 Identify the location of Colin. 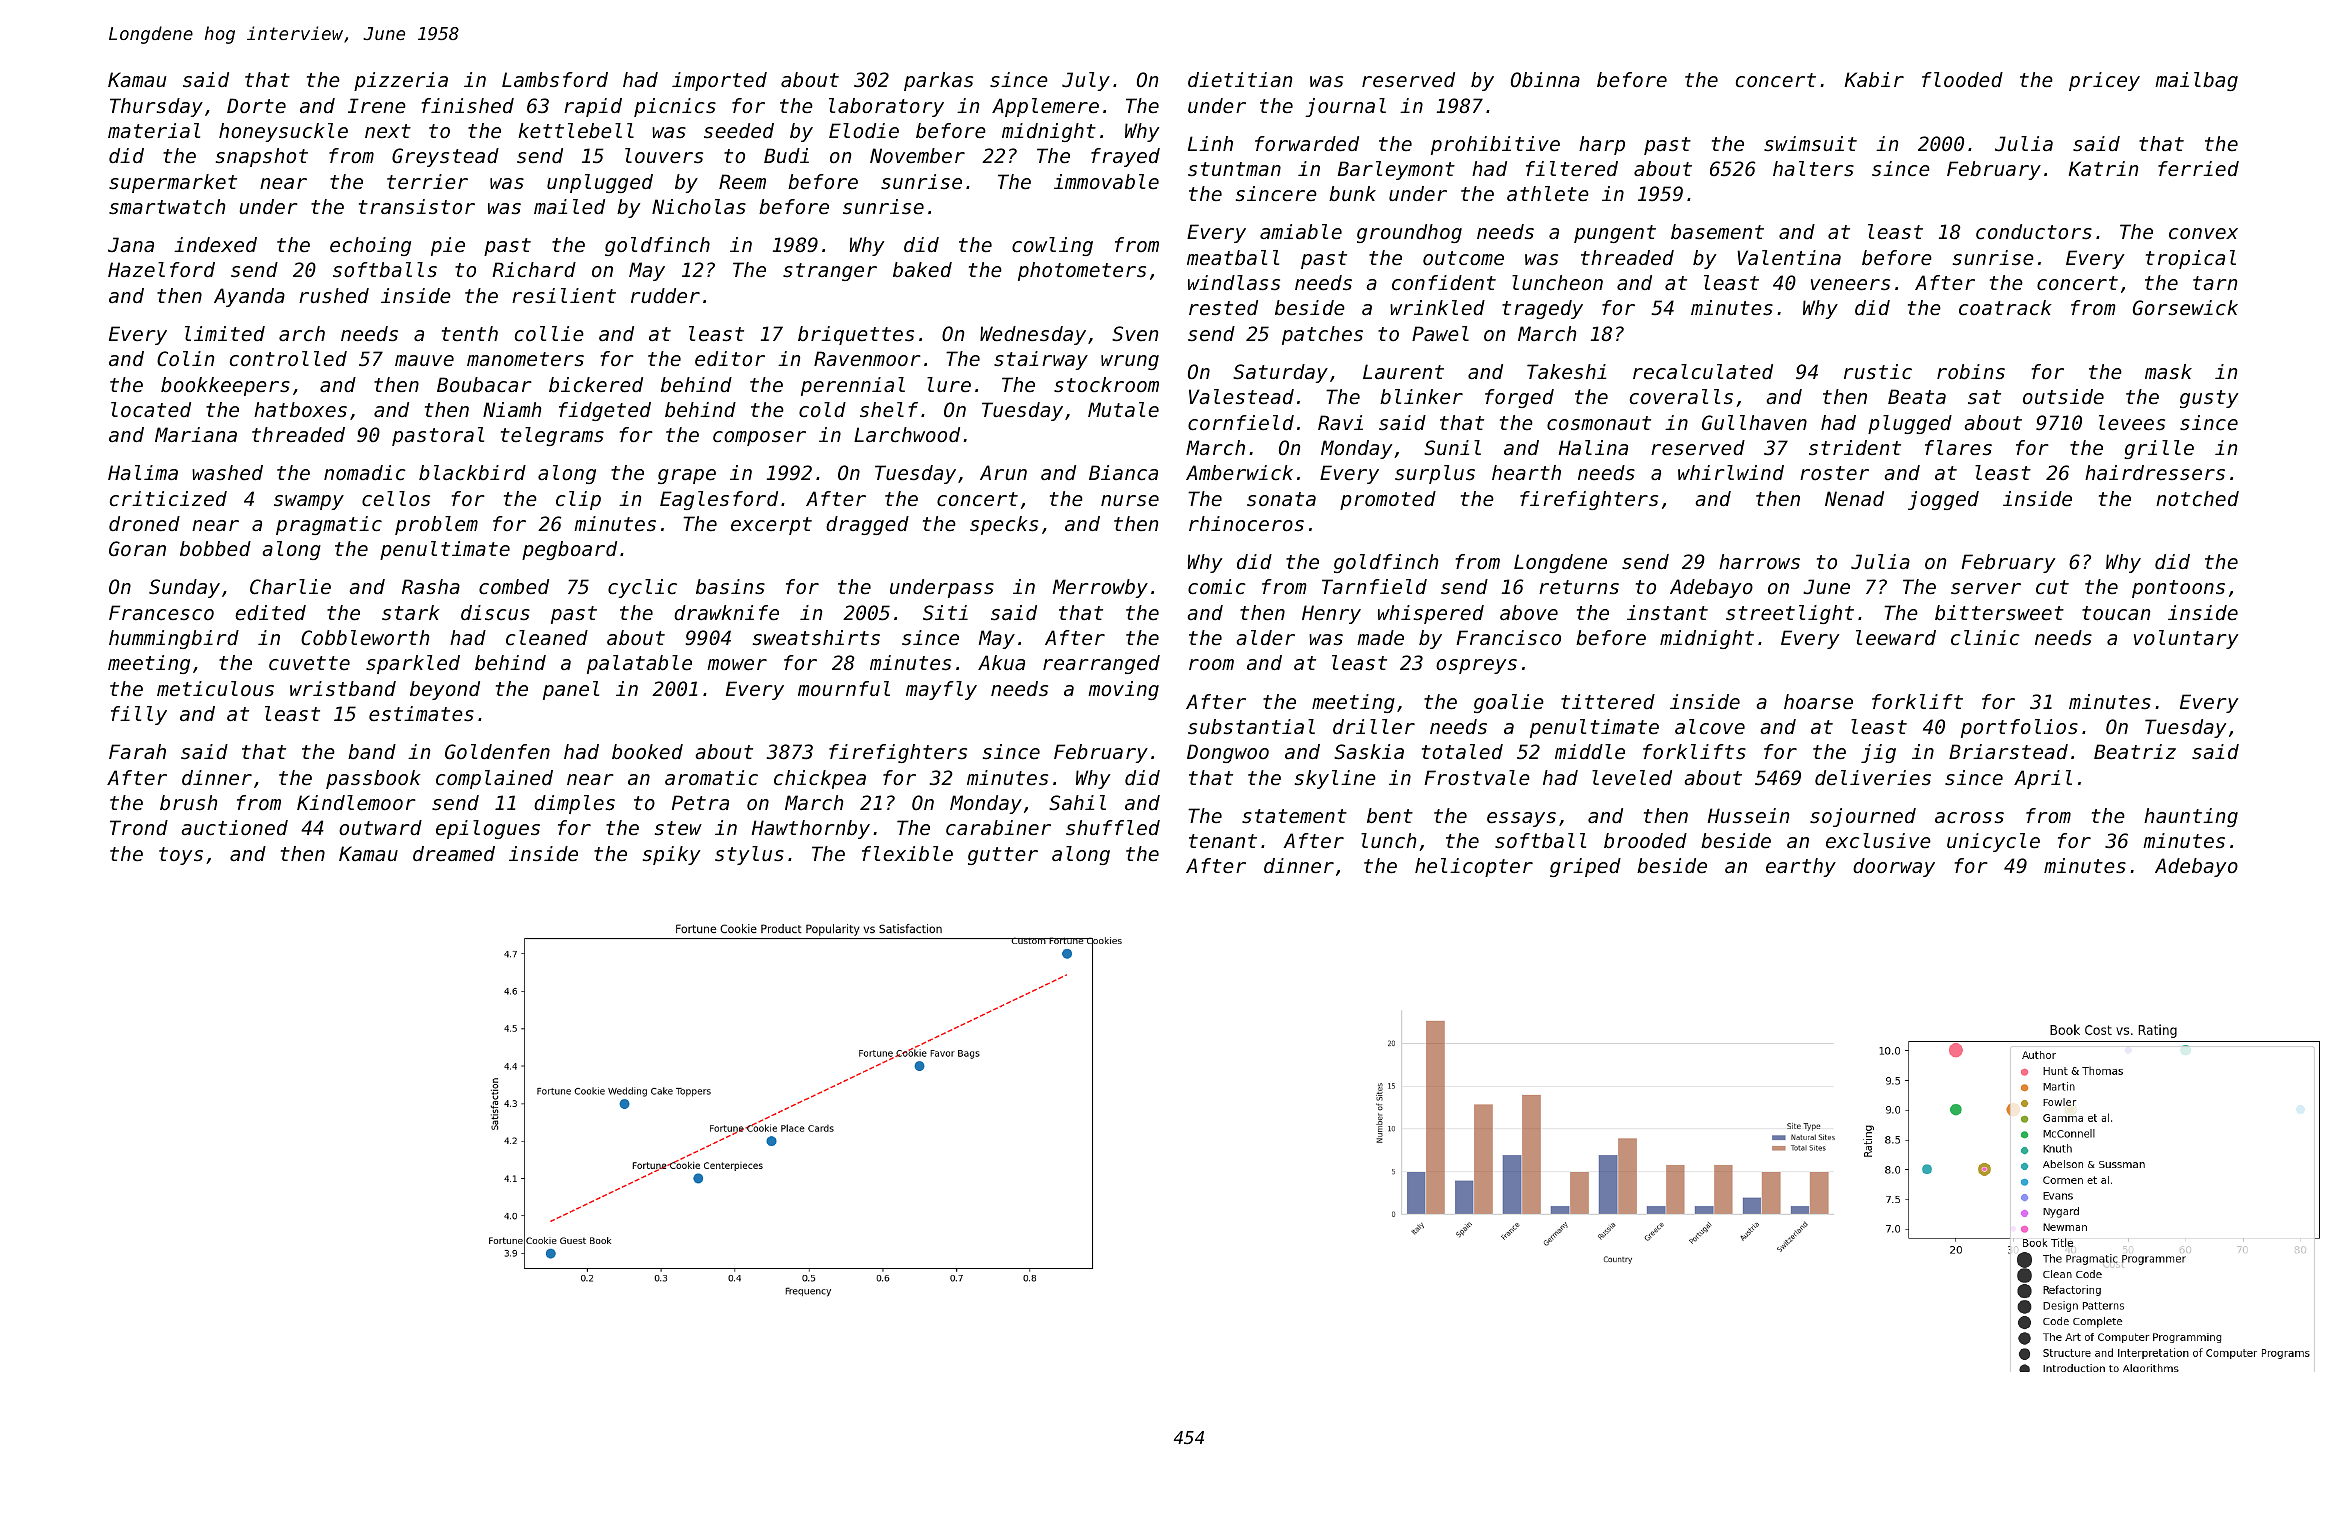
(185, 358).
